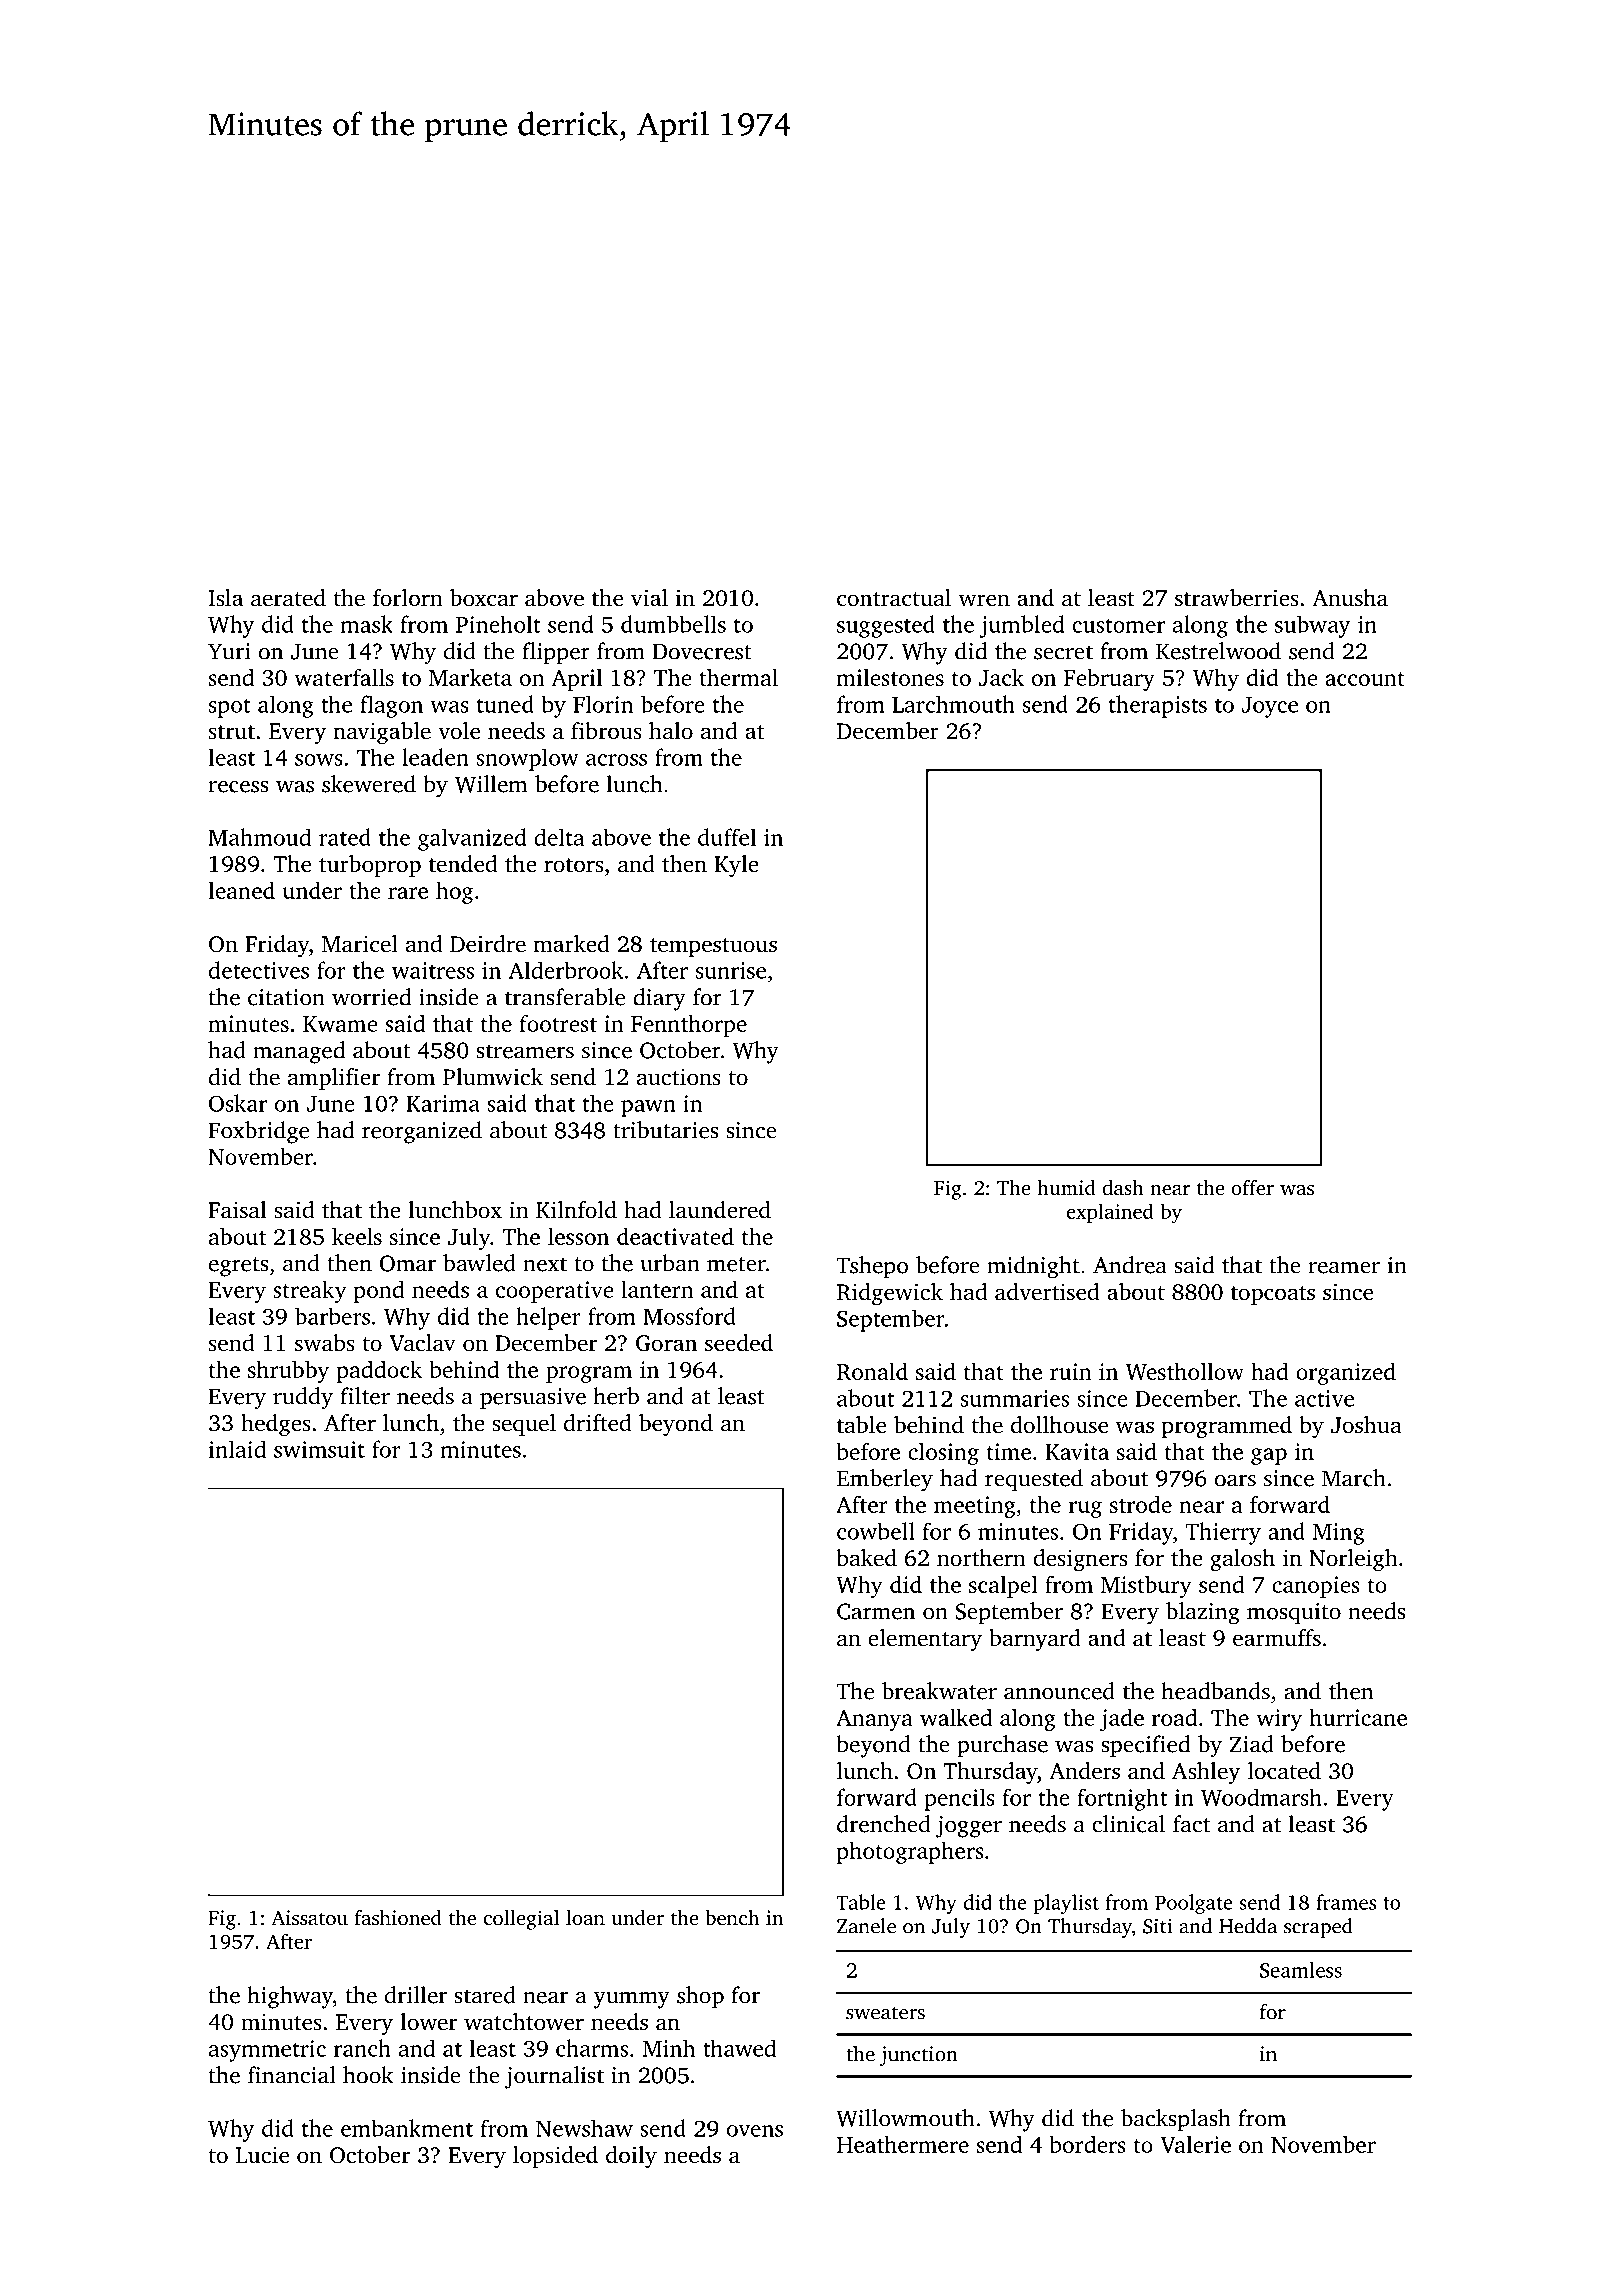  I want to click on fashioned, so click(398, 1917).
